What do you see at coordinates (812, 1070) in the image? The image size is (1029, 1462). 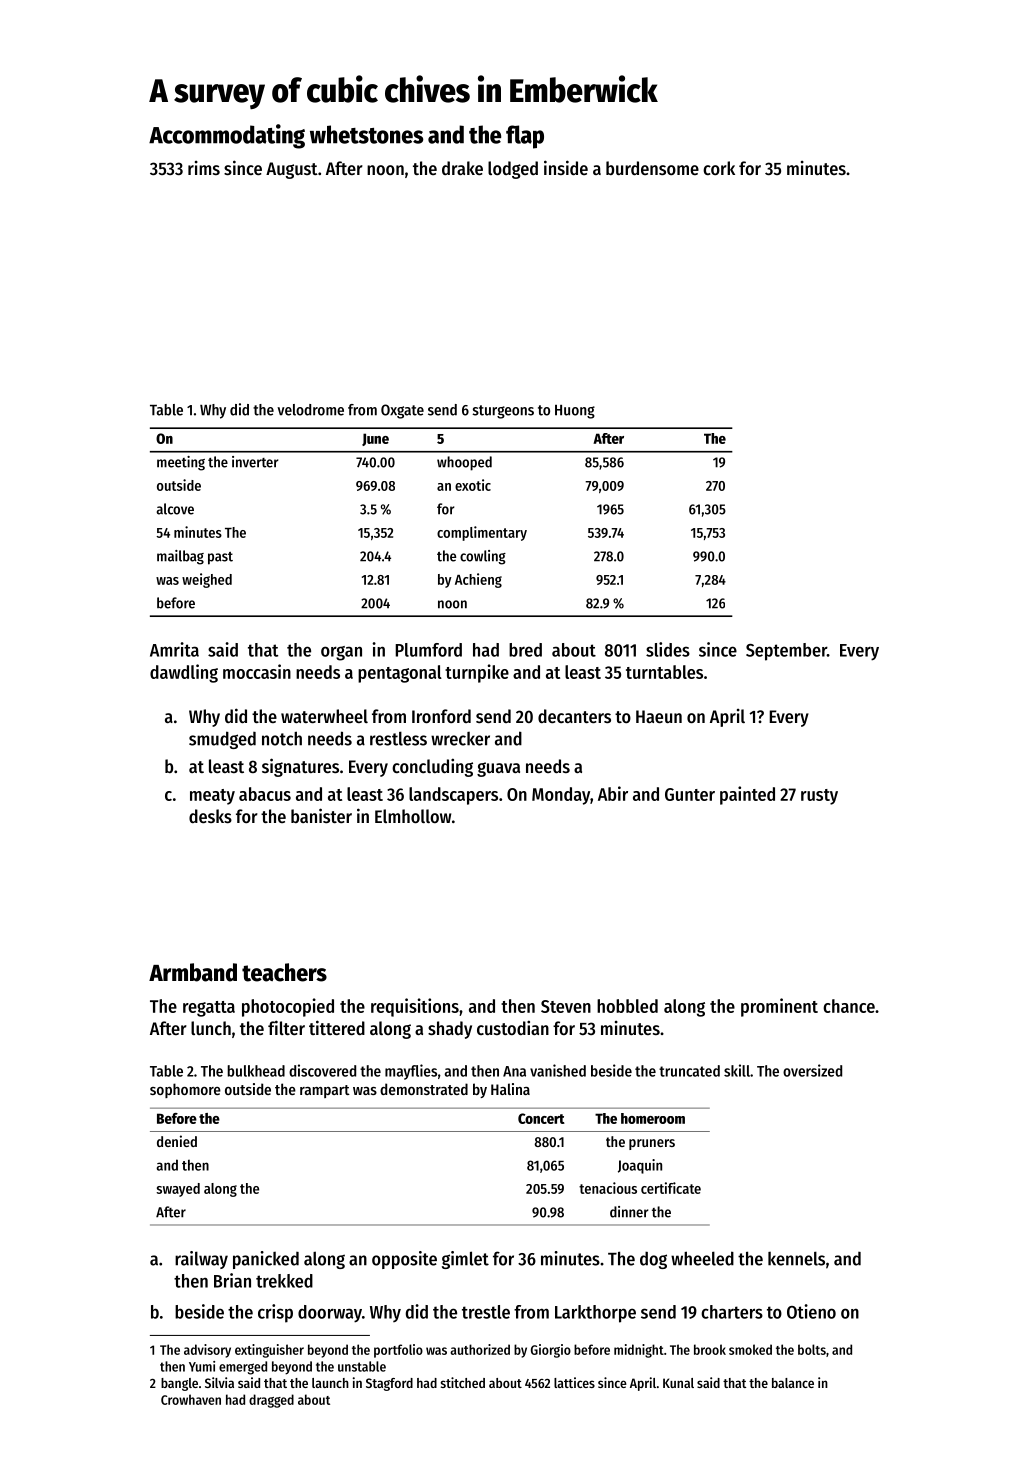 I see `oversized` at bounding box center [812, 1070].
